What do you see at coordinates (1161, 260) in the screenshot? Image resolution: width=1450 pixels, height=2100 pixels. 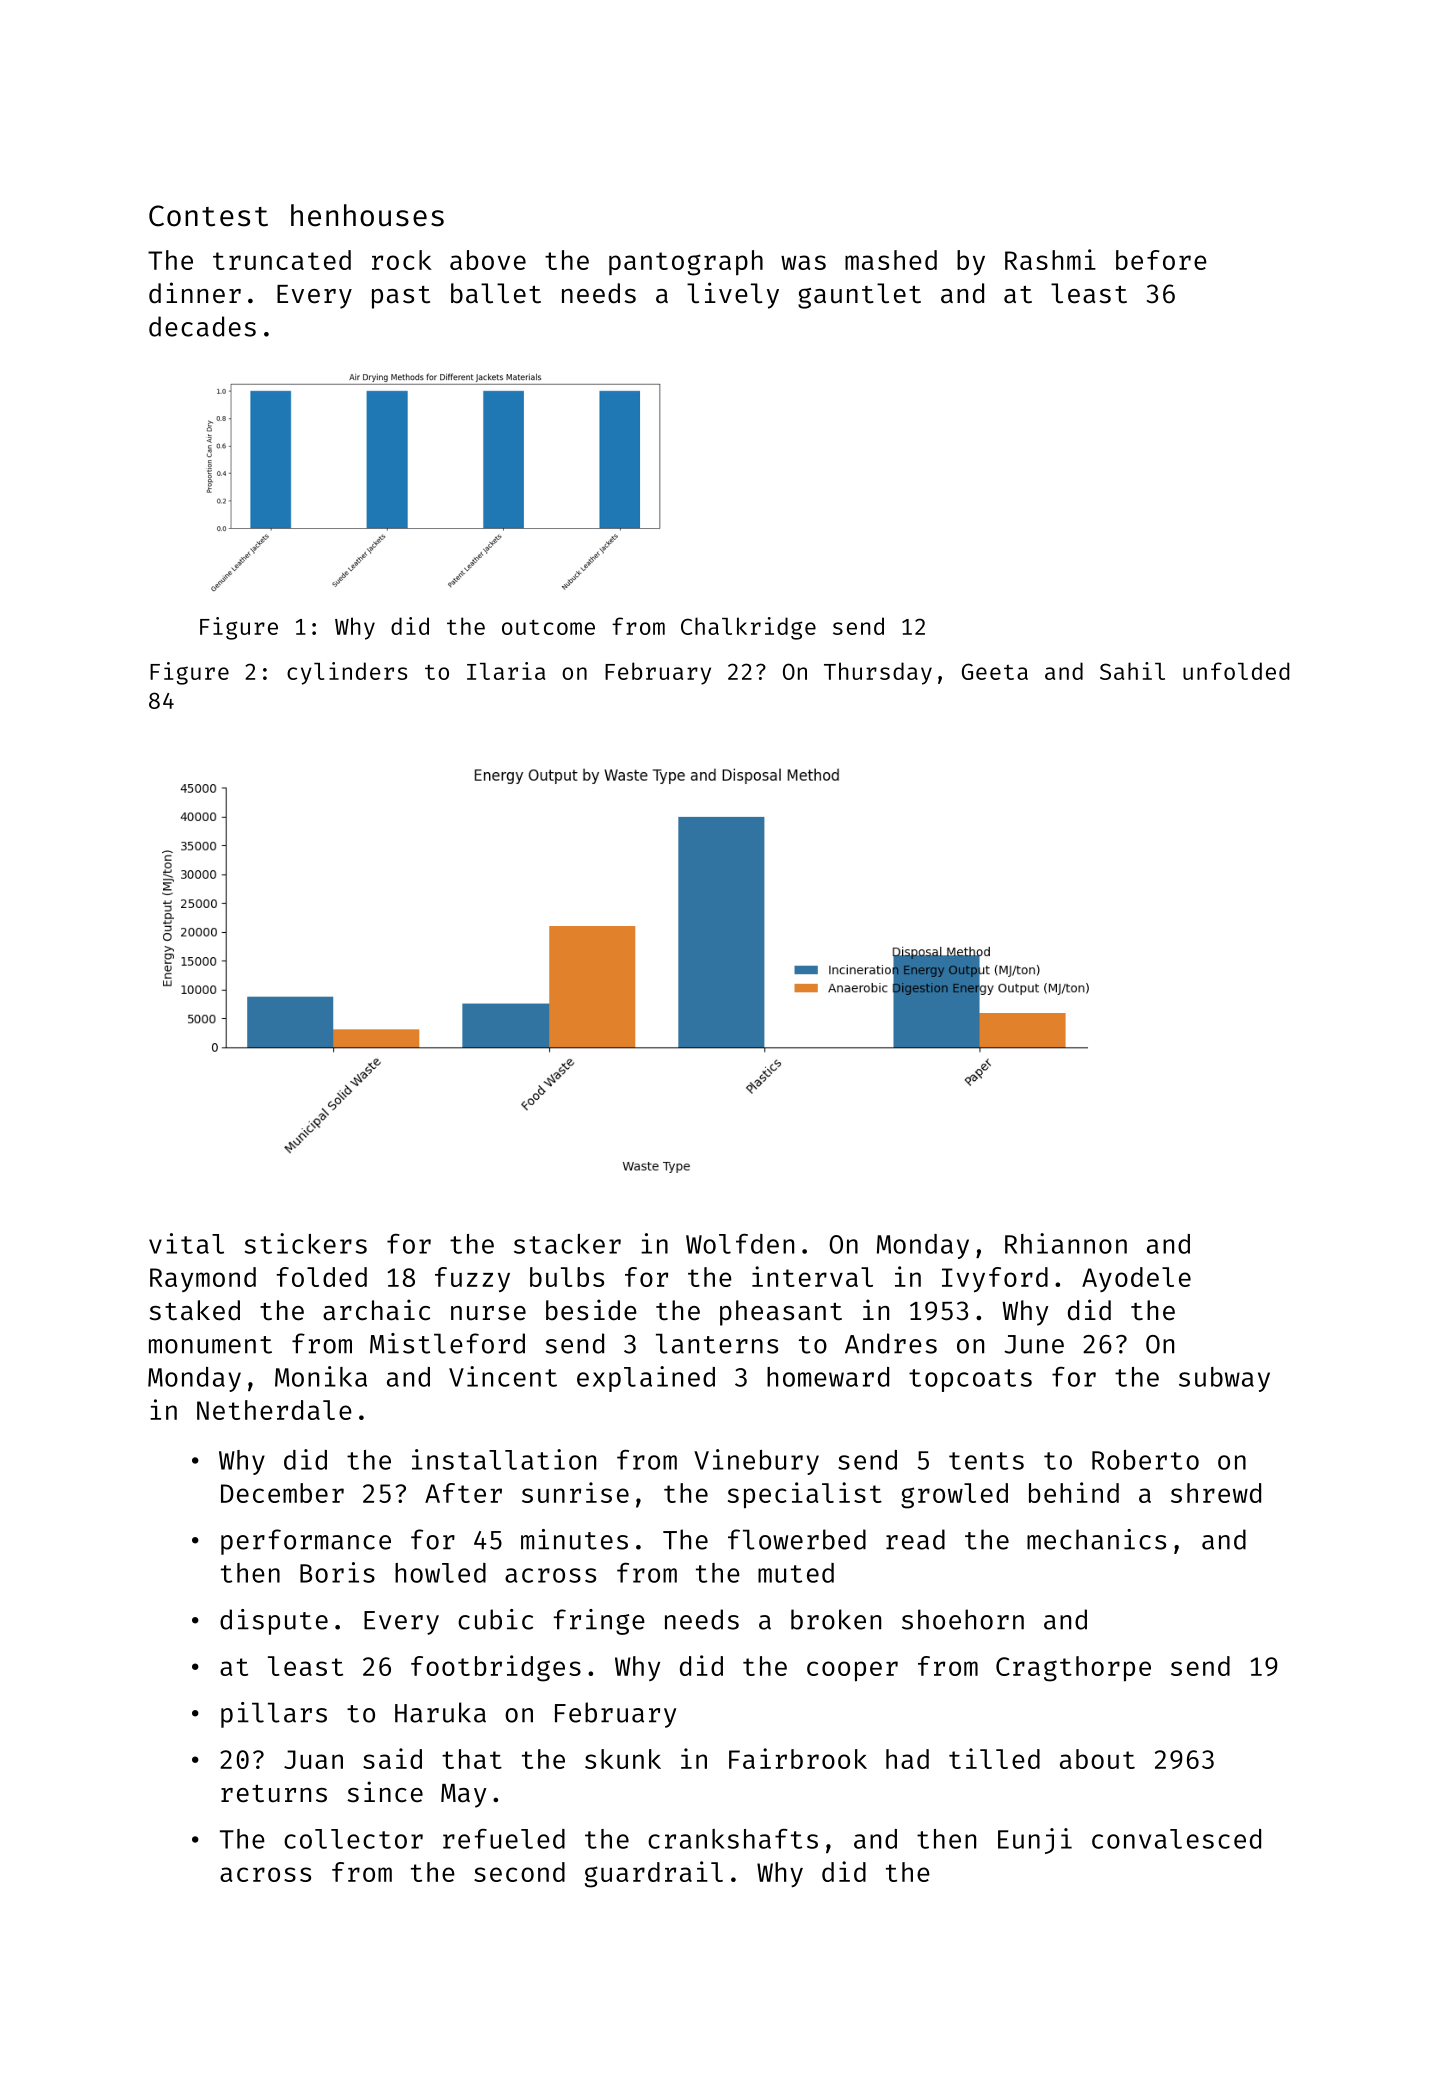 I see `before` at bounding box center [1161, 260].
